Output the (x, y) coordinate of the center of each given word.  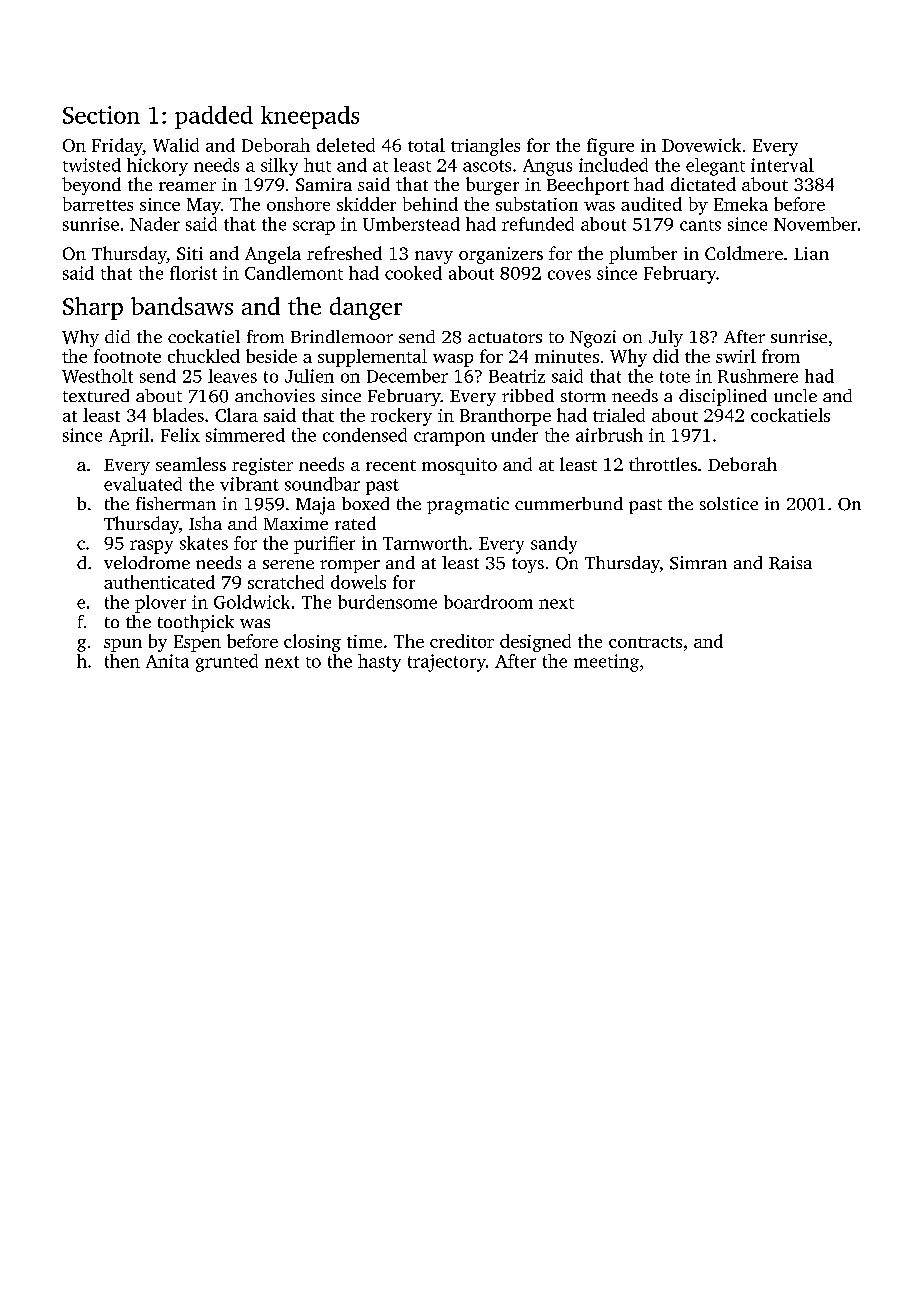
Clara (236, 415)
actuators (505, 337)
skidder (366, 204)
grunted (227, 663)
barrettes (98, 204)
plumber (643, 255)
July (666, 338)
